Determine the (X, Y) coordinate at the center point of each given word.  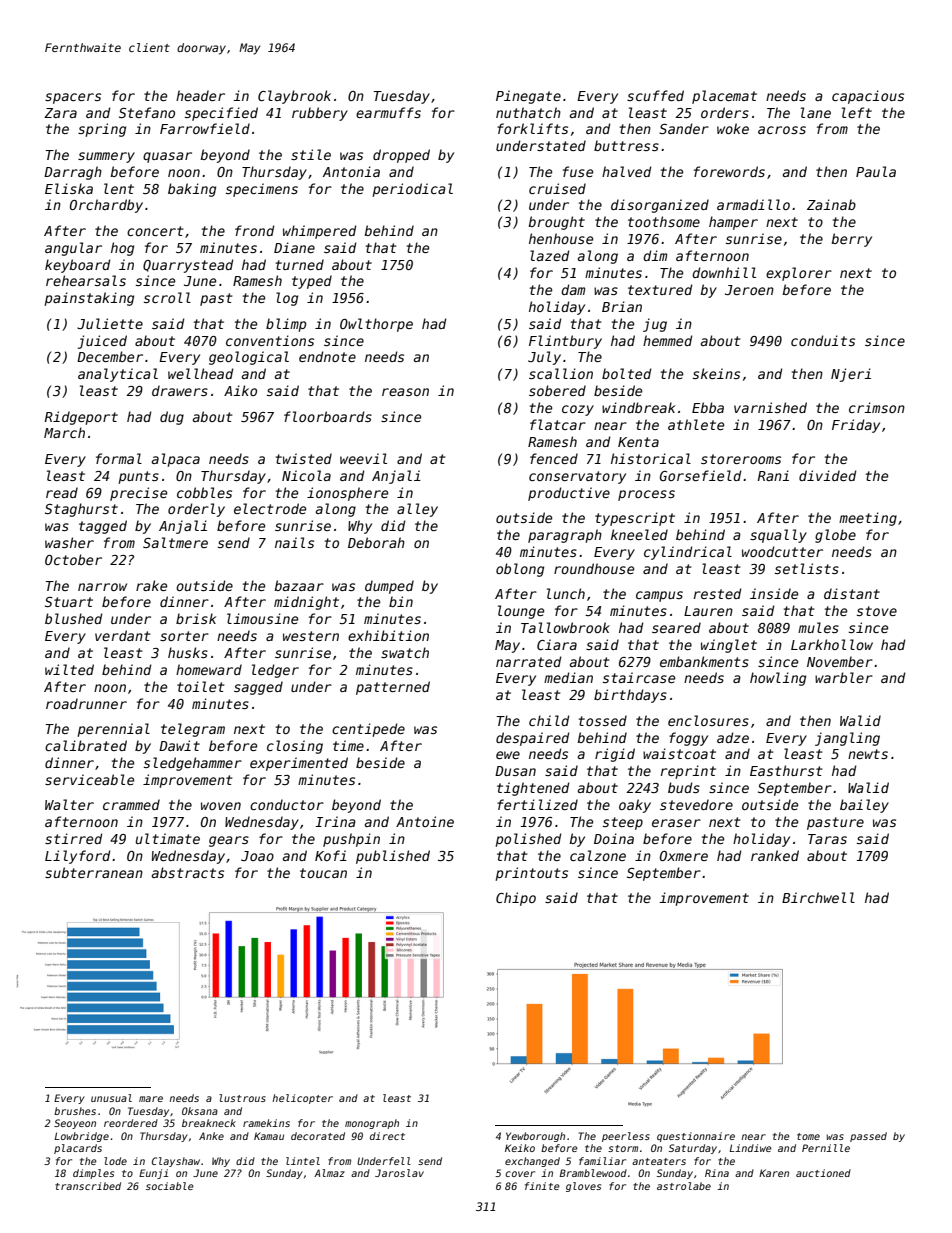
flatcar (558, 424)
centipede (368, 730)
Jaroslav (399, 1173)
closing (295, 747)
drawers (180, 390)
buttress (626, 145)
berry (851, 240)
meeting (868, 519)
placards (78, 1149)
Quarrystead (188, 266)
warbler (844, 677)
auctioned (823, 1173)
